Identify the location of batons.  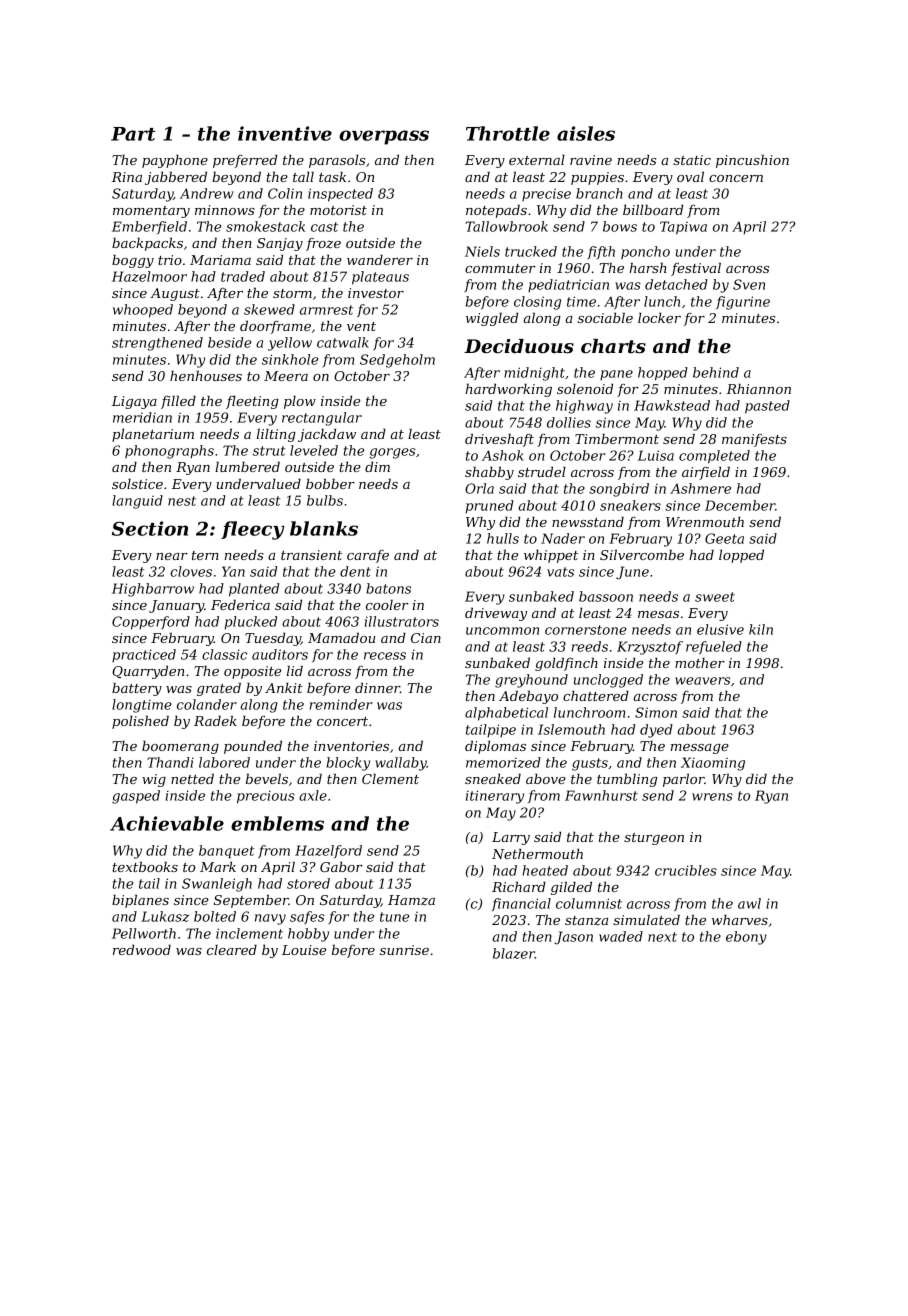
(388, 588).
